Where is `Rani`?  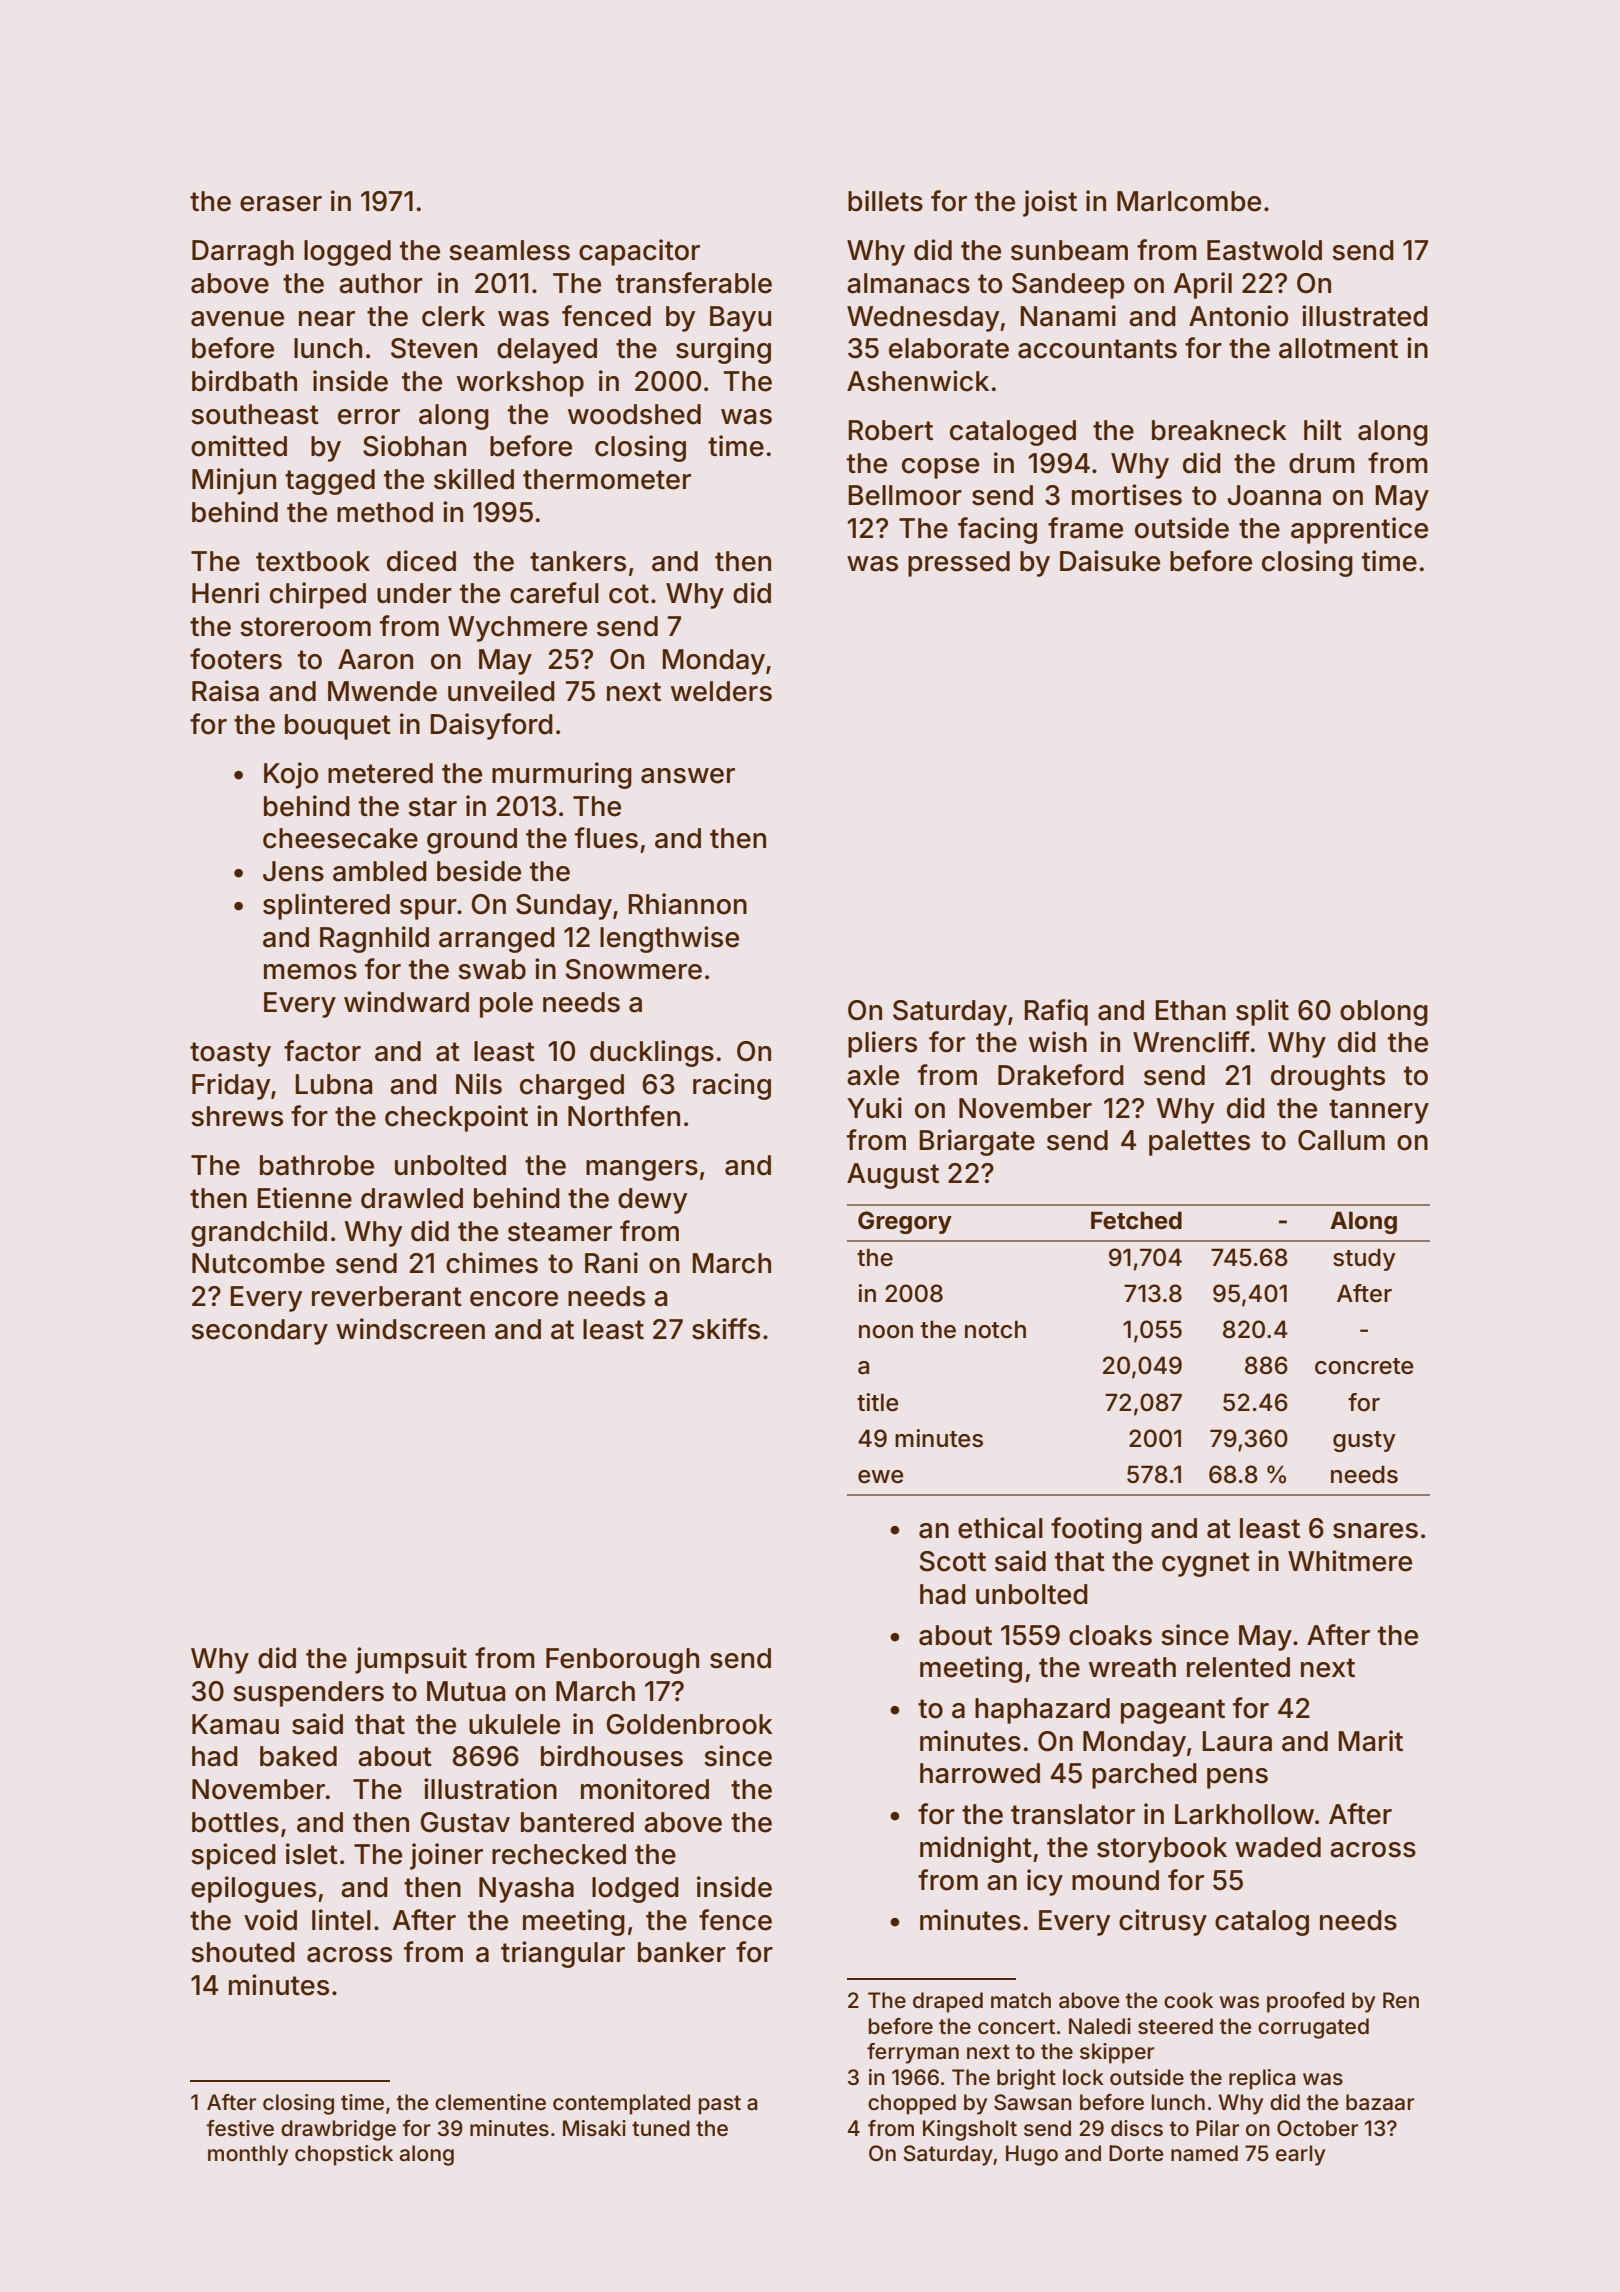
Rani is located at coordinates (611, 1263).
